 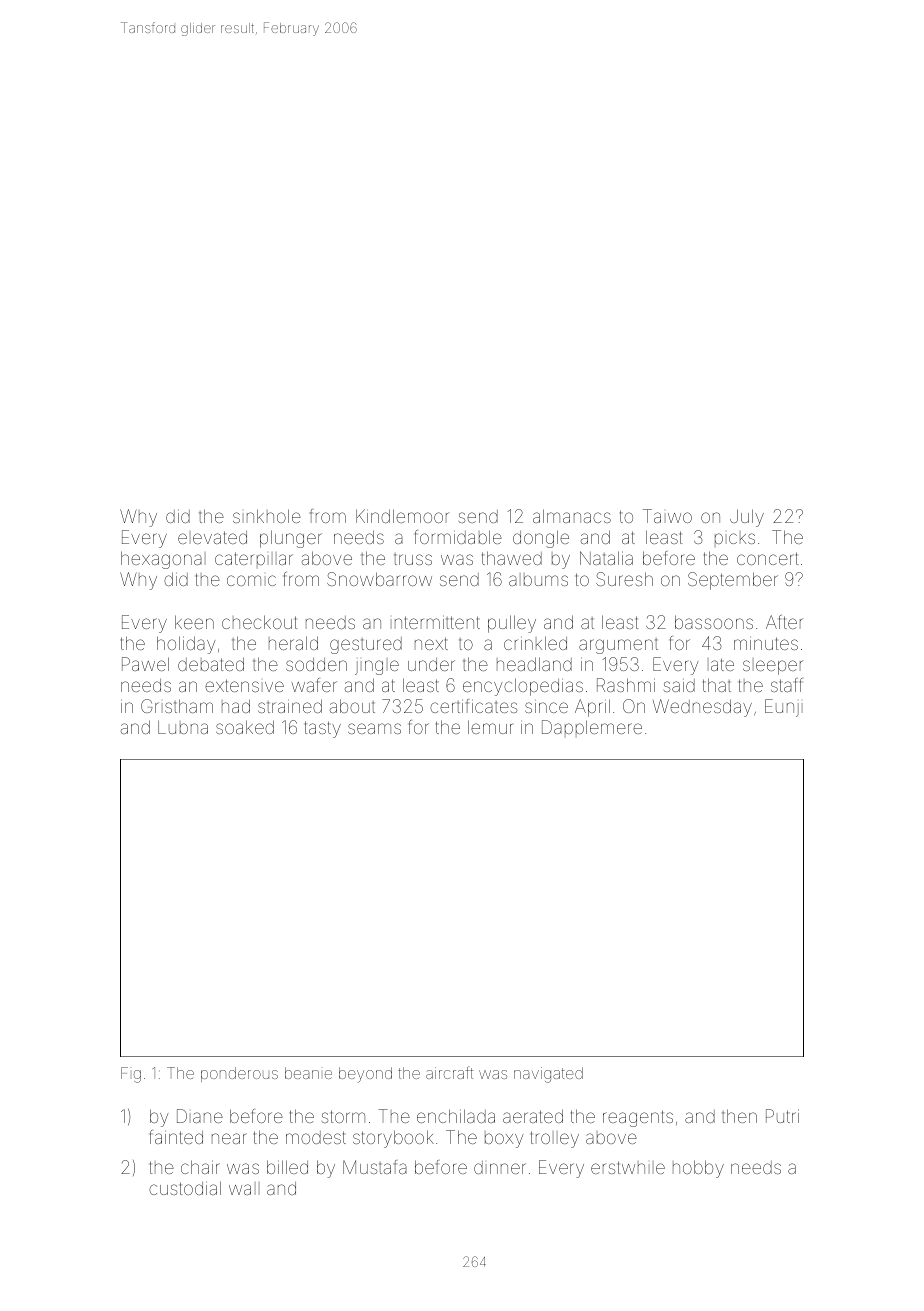 What do you see at coordinates (402, 516) in the image?
I see `Kindlemoor` at bounding box center [402, 516].
